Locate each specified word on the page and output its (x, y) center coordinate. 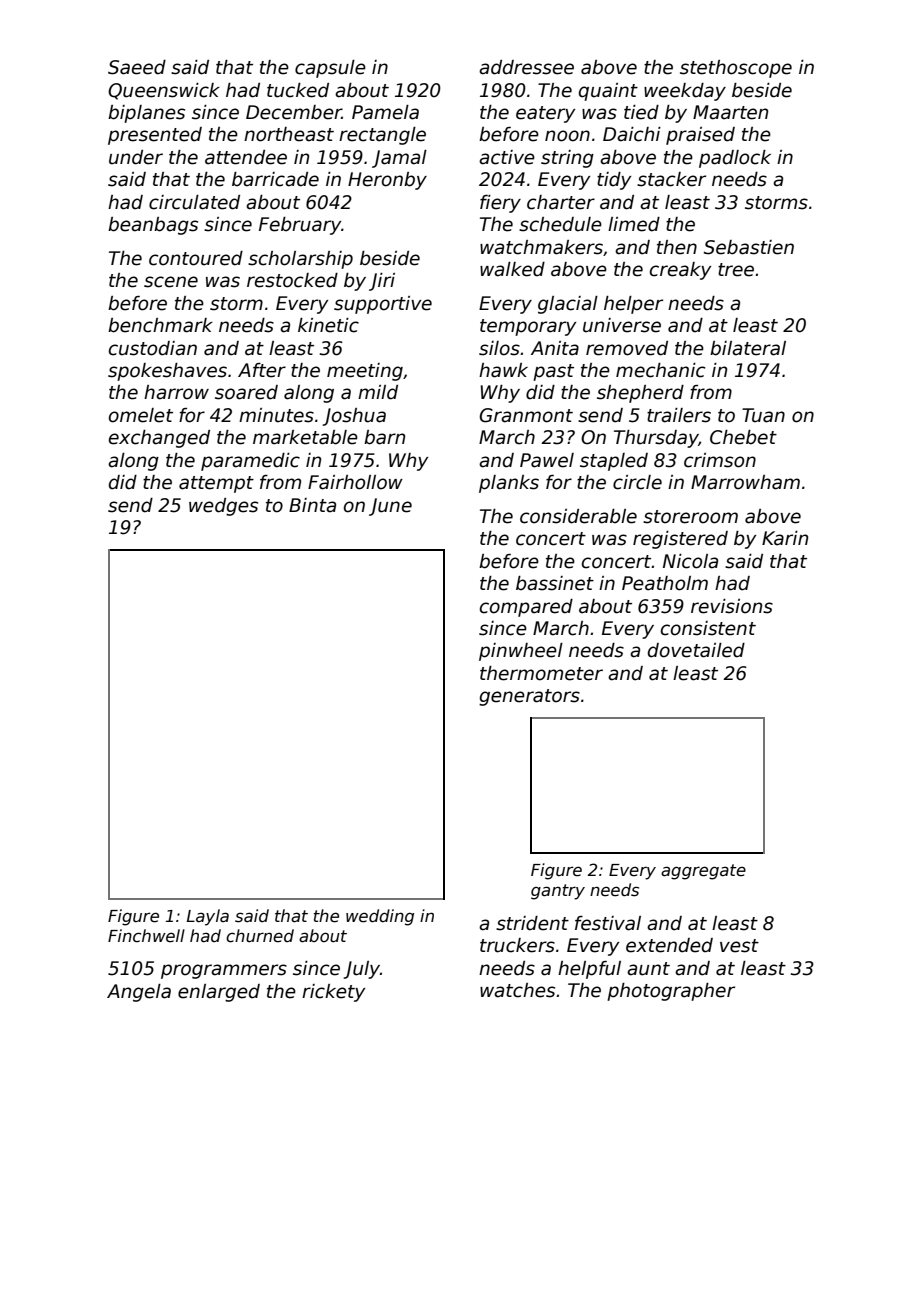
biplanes (146, 114)
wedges (223, 507)
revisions (732, 606)
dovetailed (696, 650)
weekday (685, 92)
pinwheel (521, 652)
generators (529, 697)
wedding (380, 917)
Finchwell (146, 936)
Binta (312, 505)
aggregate (703, 872)
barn (384, 437)
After (262, 370)
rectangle (382, 136)
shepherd (640, 394)
